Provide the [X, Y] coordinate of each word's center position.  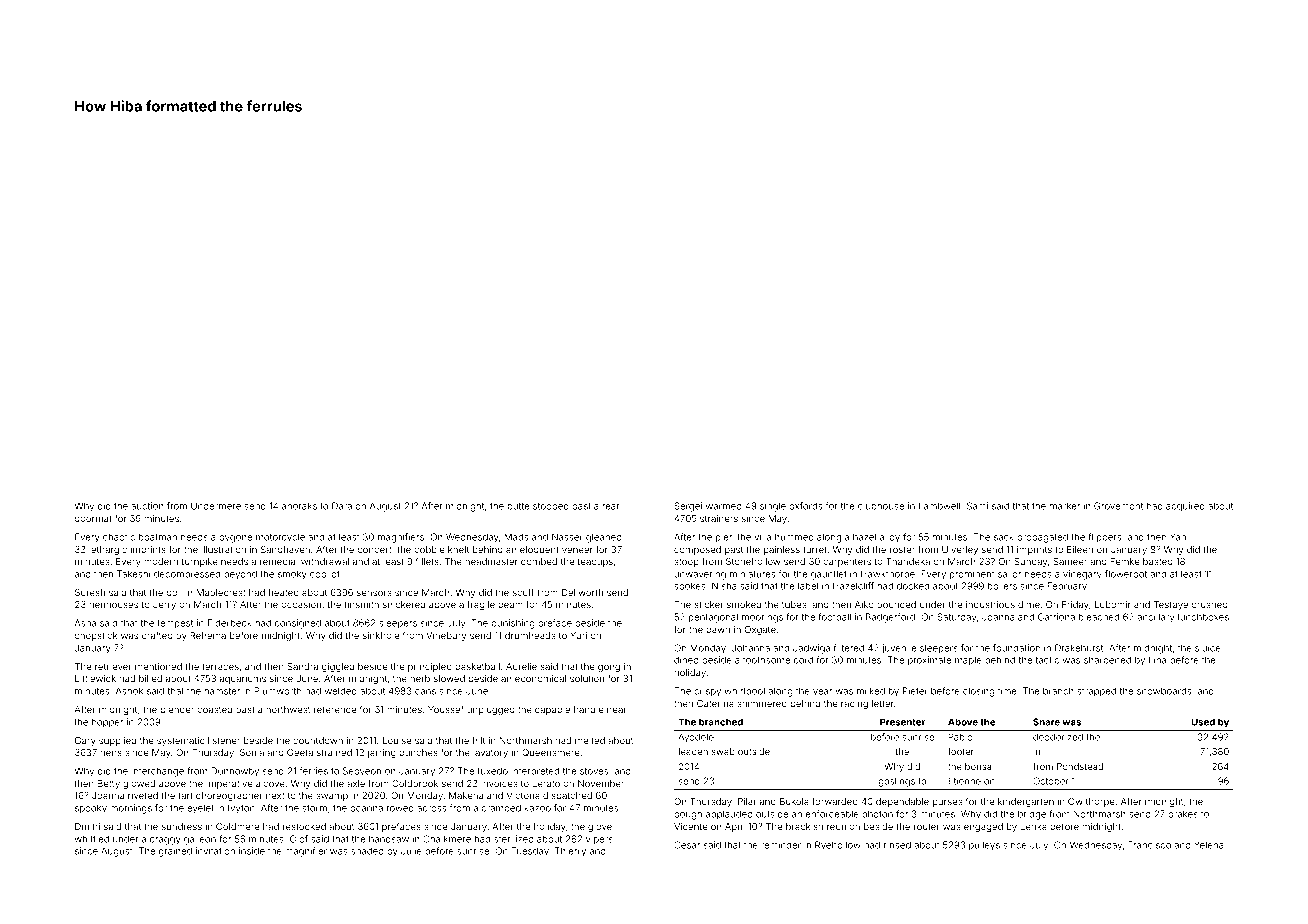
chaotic [119, 537]
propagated [1042, 538]
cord [803, 660]
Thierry [570, 852]
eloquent [539, 550]
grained [175, 852]
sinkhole [381, 635]
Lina [1157, 660]
